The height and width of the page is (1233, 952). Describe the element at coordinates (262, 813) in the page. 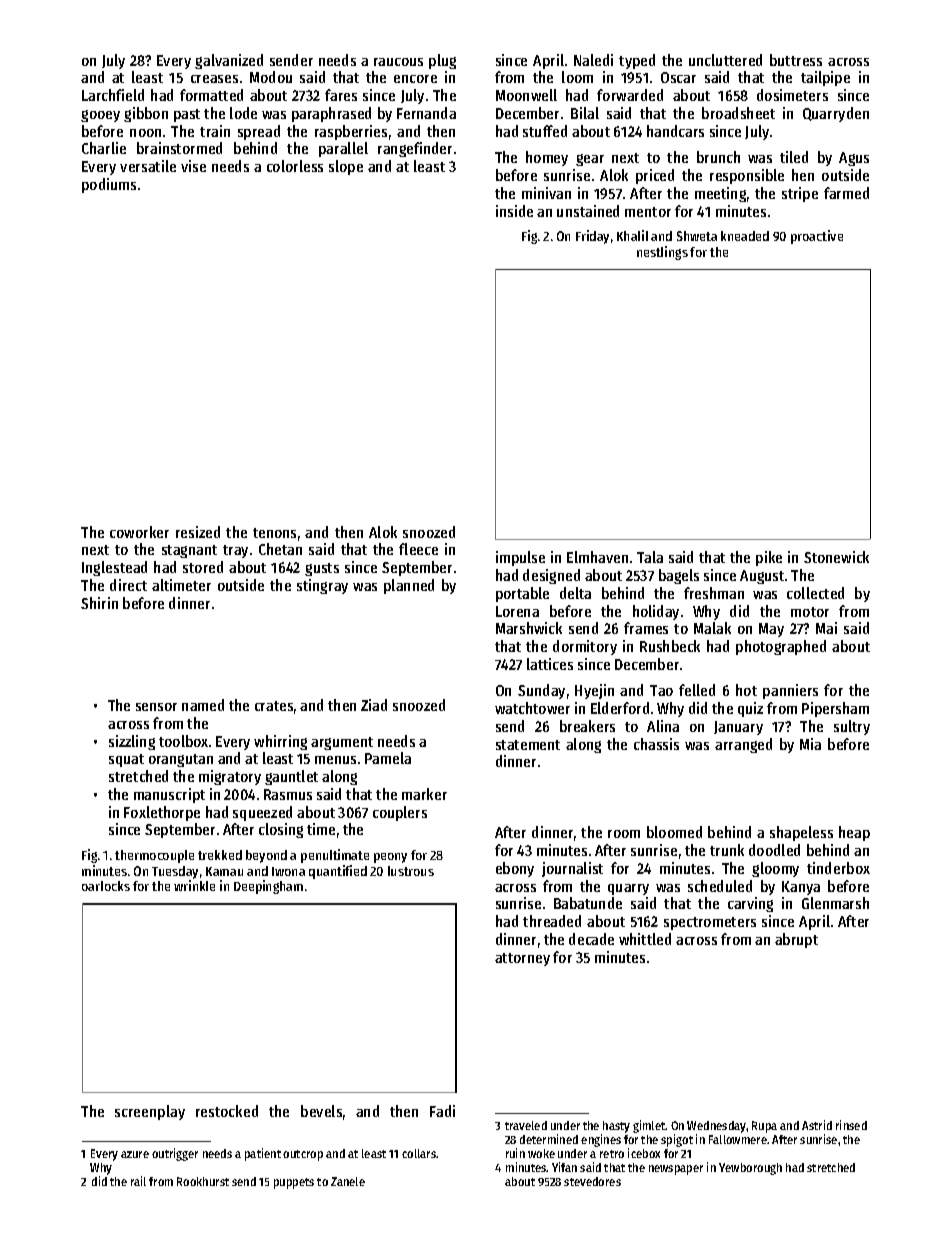

I see `squeezed` at that location.
